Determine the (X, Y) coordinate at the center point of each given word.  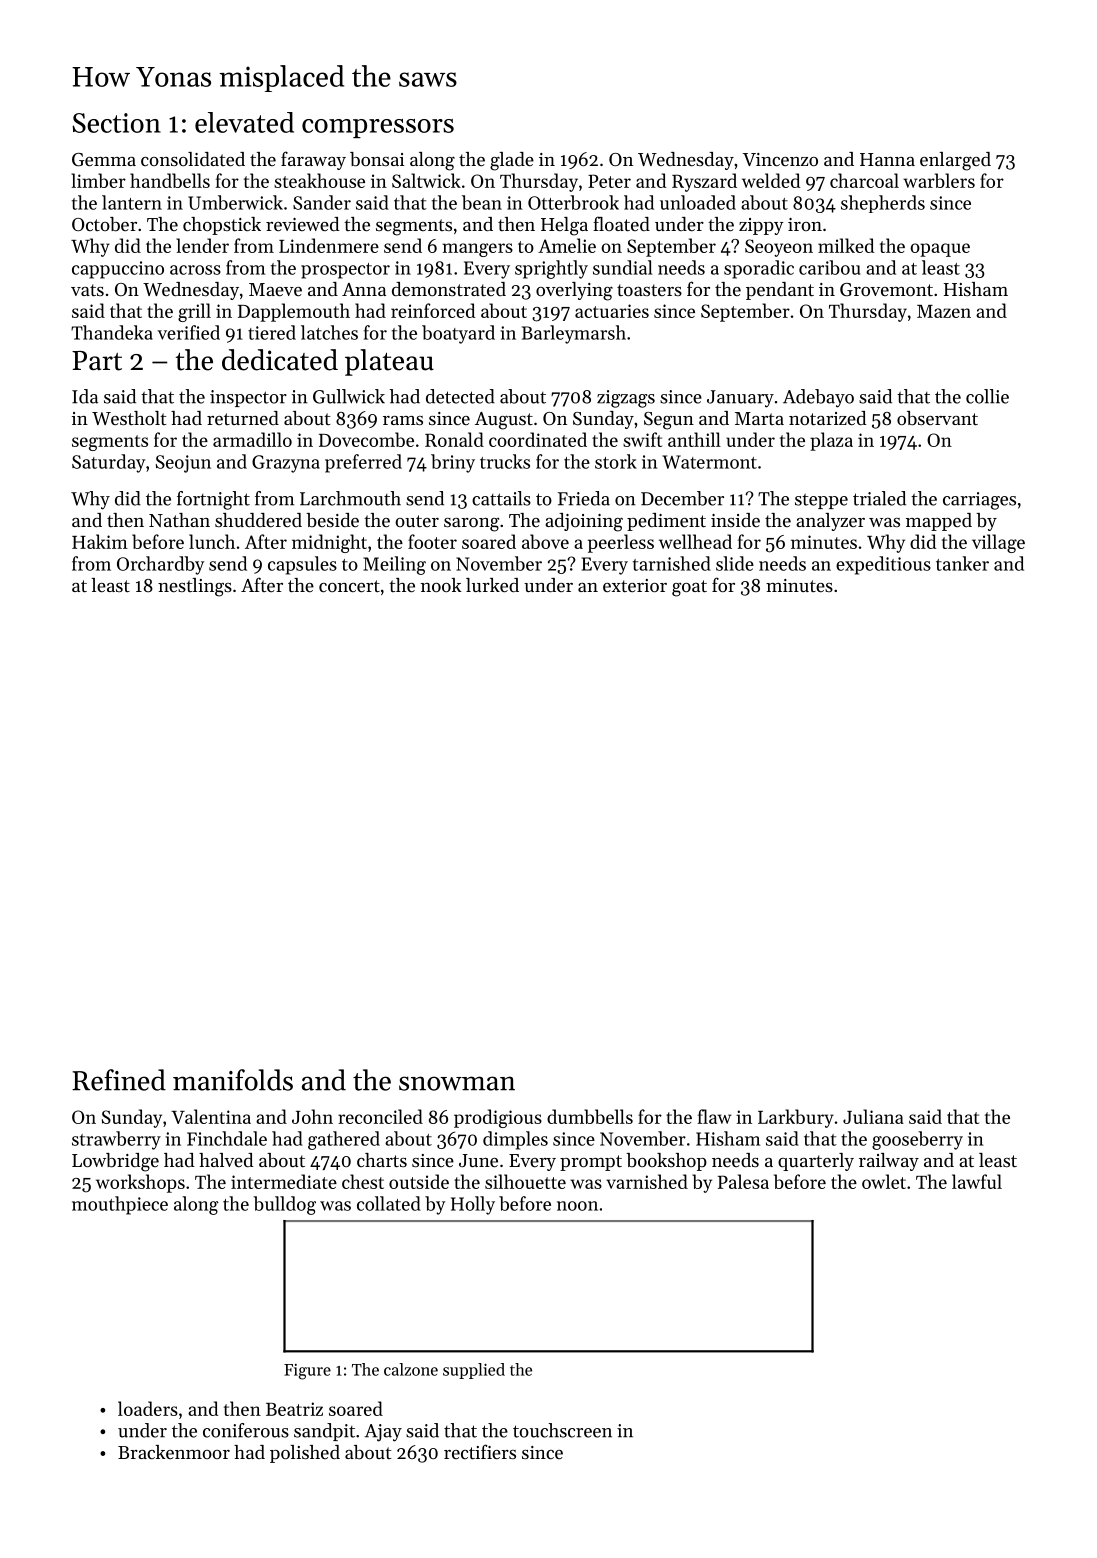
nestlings (195, 587)
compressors (378, 128)
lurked (492, 585)
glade (512, 161)
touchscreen (562, 1430)
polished (305, 1454)
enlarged (955, 161)
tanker (962, 563)
